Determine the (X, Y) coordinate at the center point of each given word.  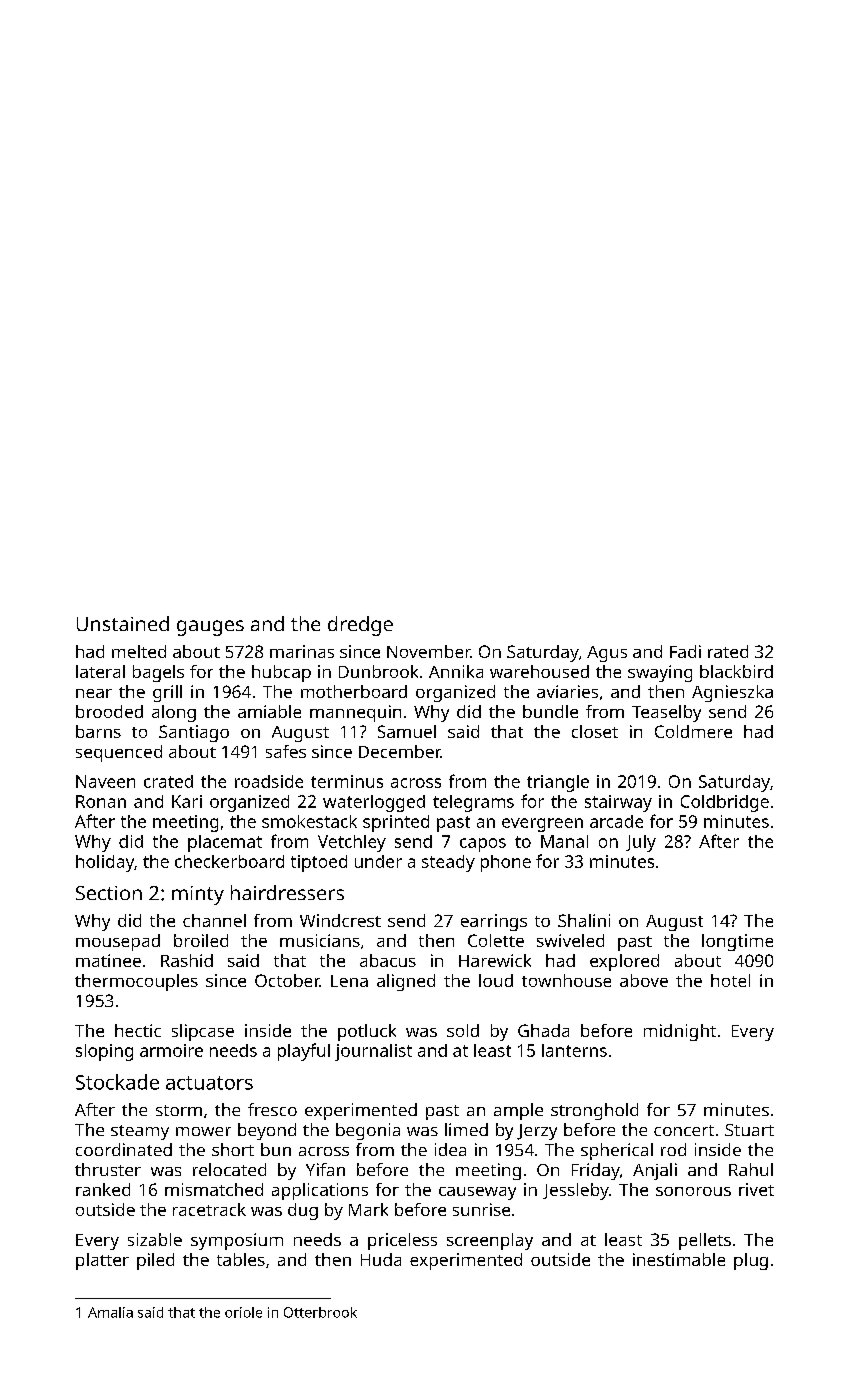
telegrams (473, 803)
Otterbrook (320, 1312)
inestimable (679, 1259)
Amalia (110, 1312)
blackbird (736, 671)
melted (139, 651)
